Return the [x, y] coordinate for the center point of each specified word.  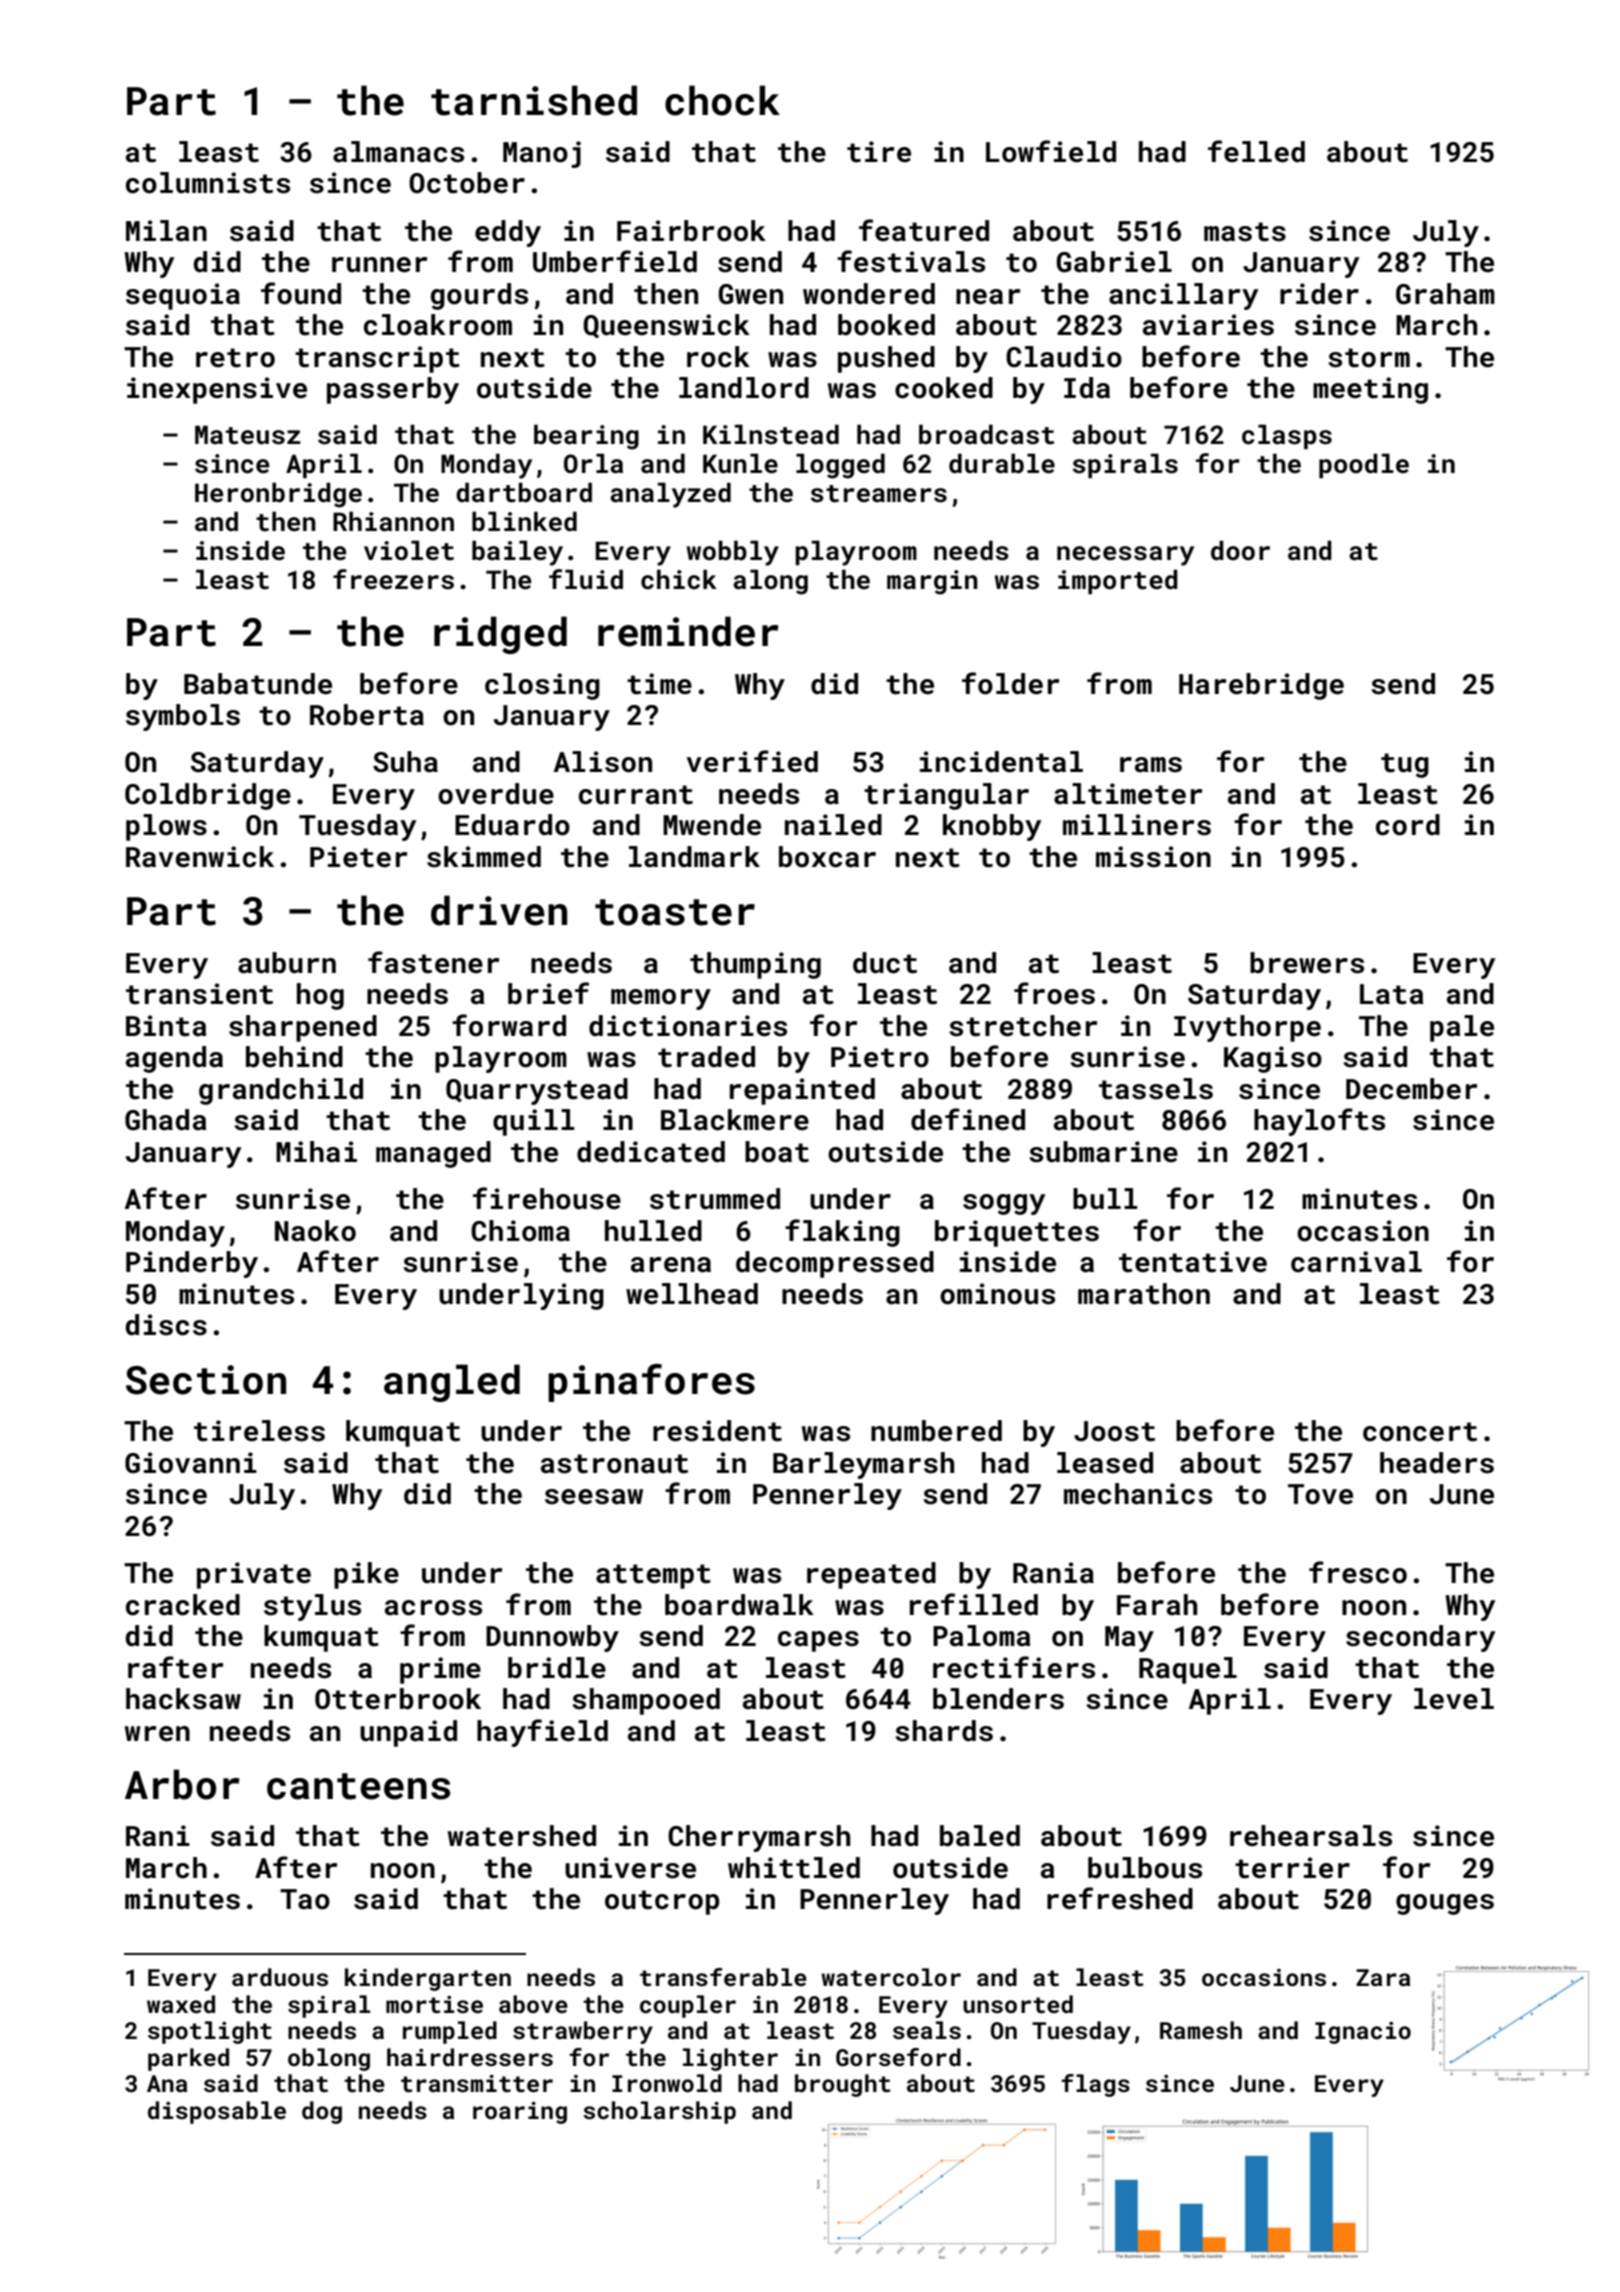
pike [366, 1575]
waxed [181, 2004]
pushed [886, 359]
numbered [936, 1431]
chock [722, 100]
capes [818, 1641]
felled [1256, 151]
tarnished [534, 100]
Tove [1320, 1494]
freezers [393, 579]
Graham [1445, 294]
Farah [1157, 1605]
